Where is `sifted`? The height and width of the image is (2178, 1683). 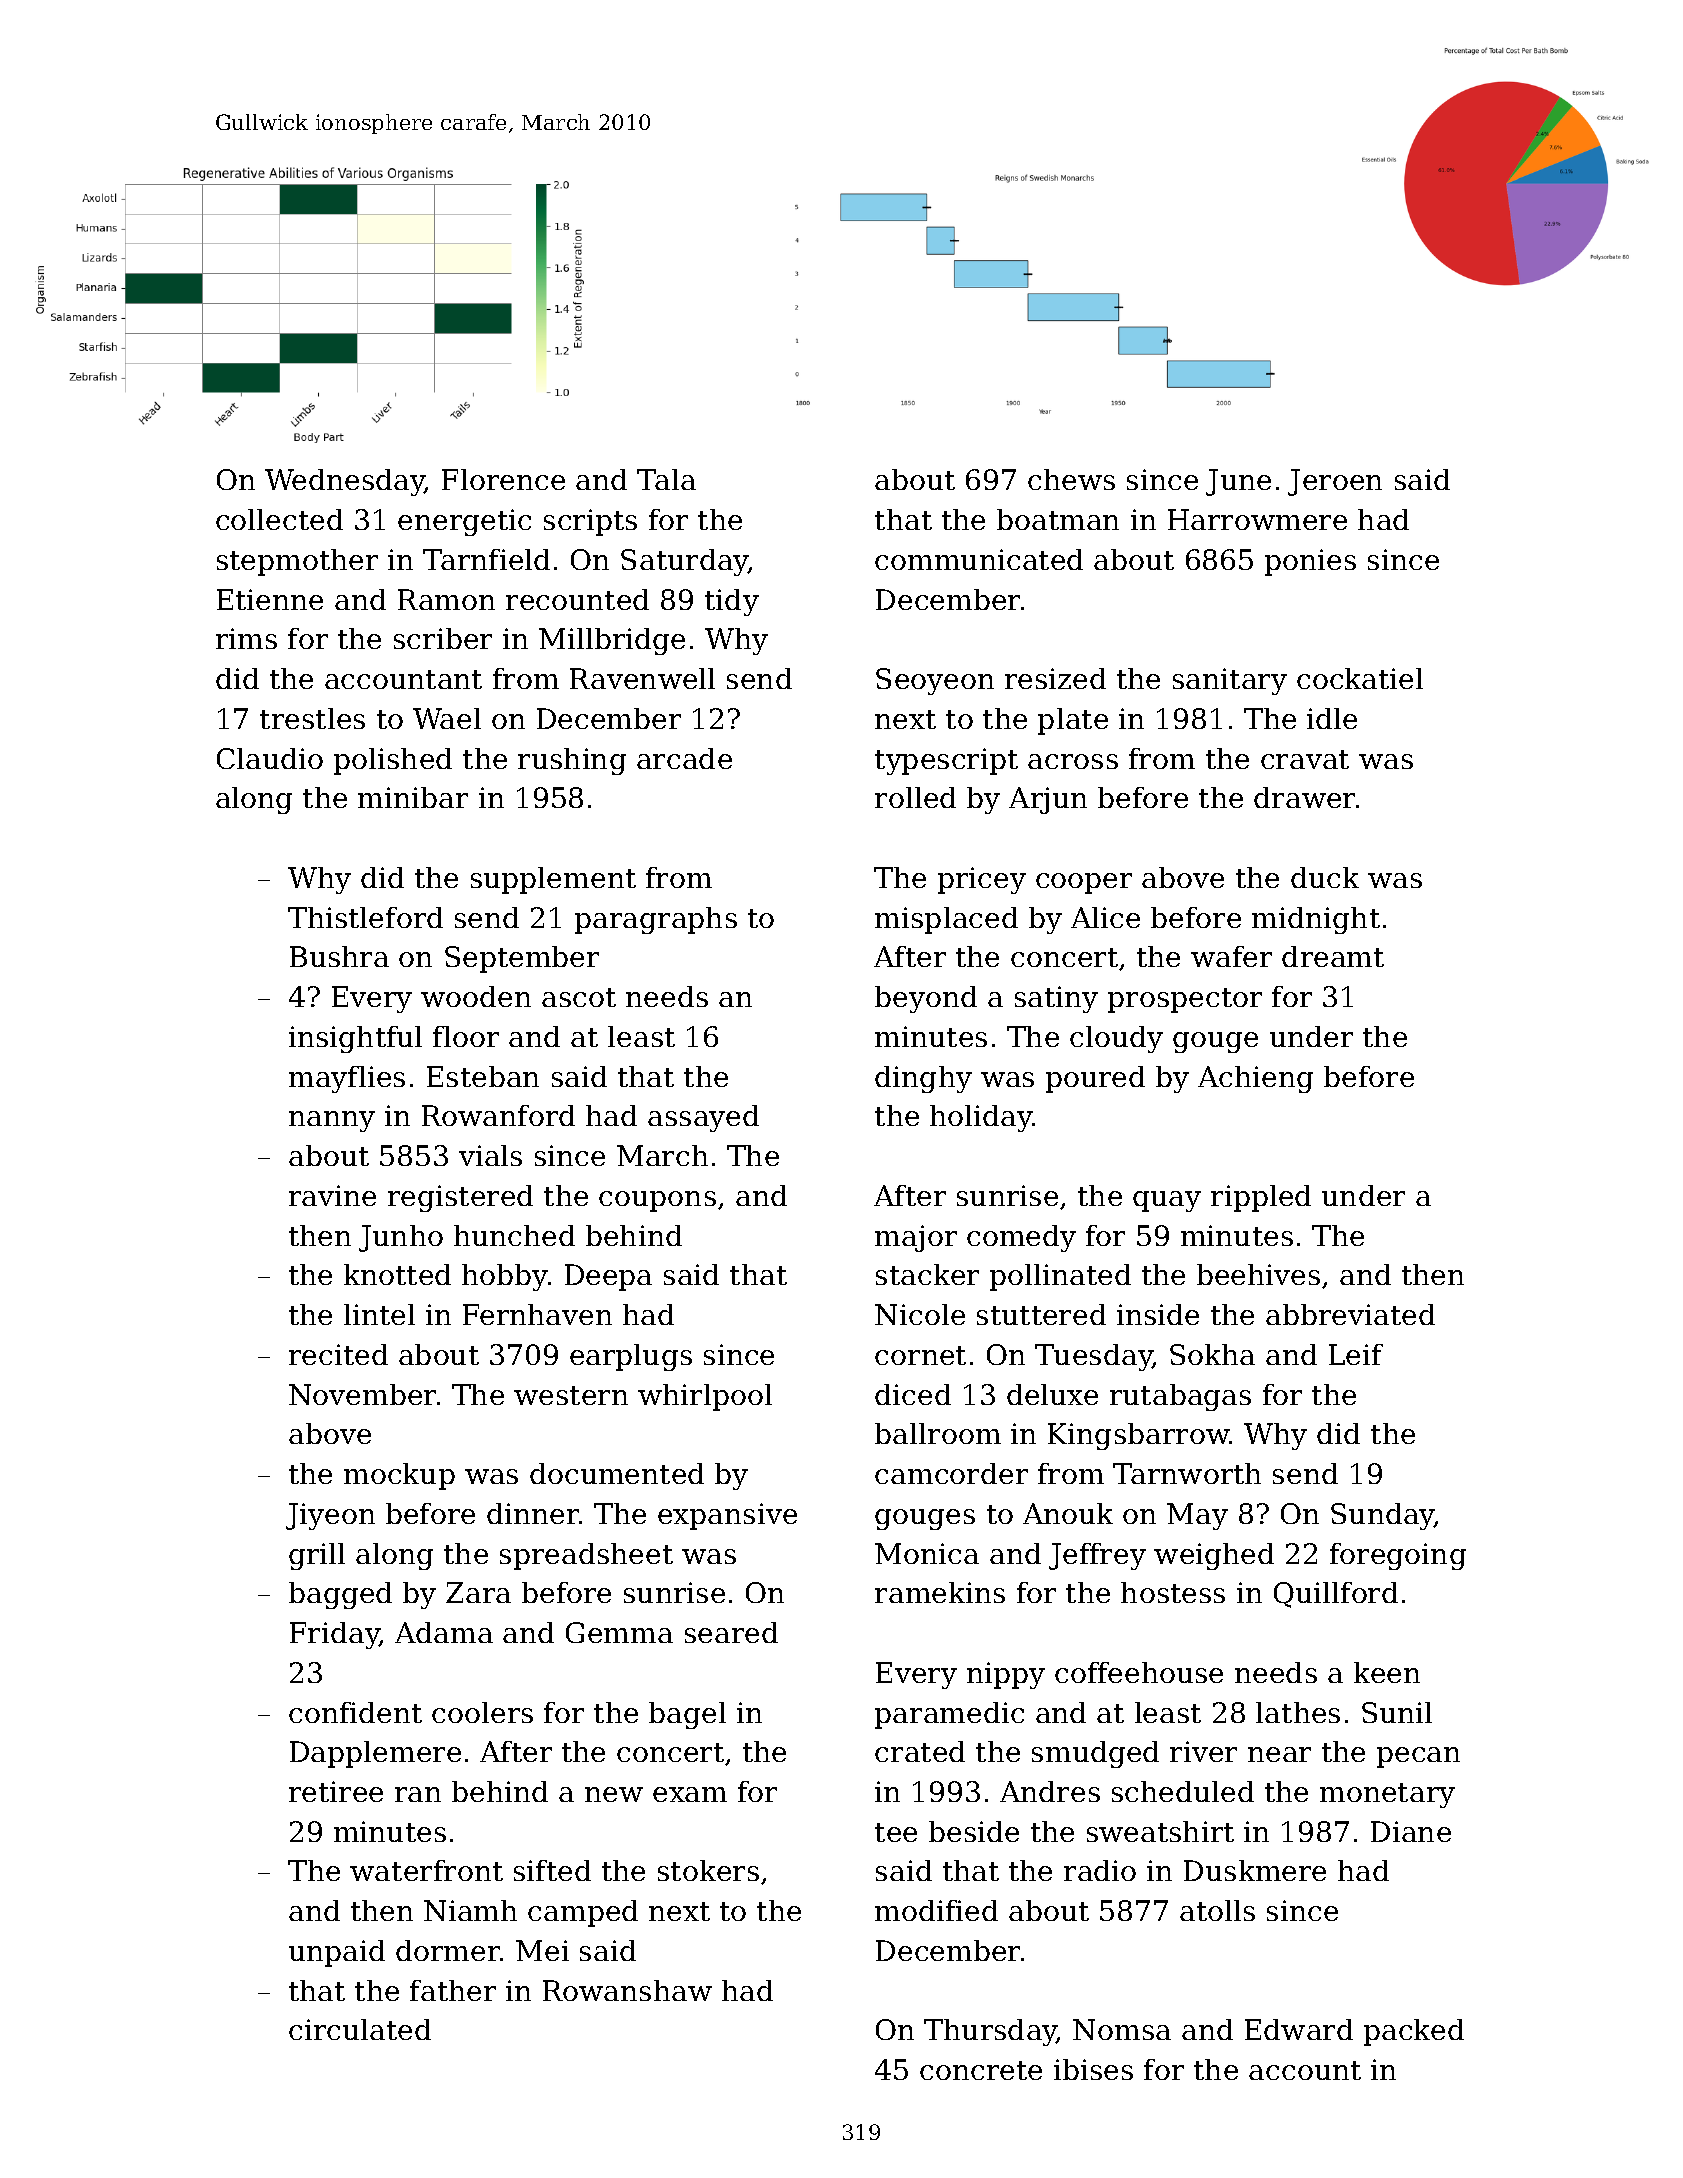 sifted is located at coordinates (552, 1870).
